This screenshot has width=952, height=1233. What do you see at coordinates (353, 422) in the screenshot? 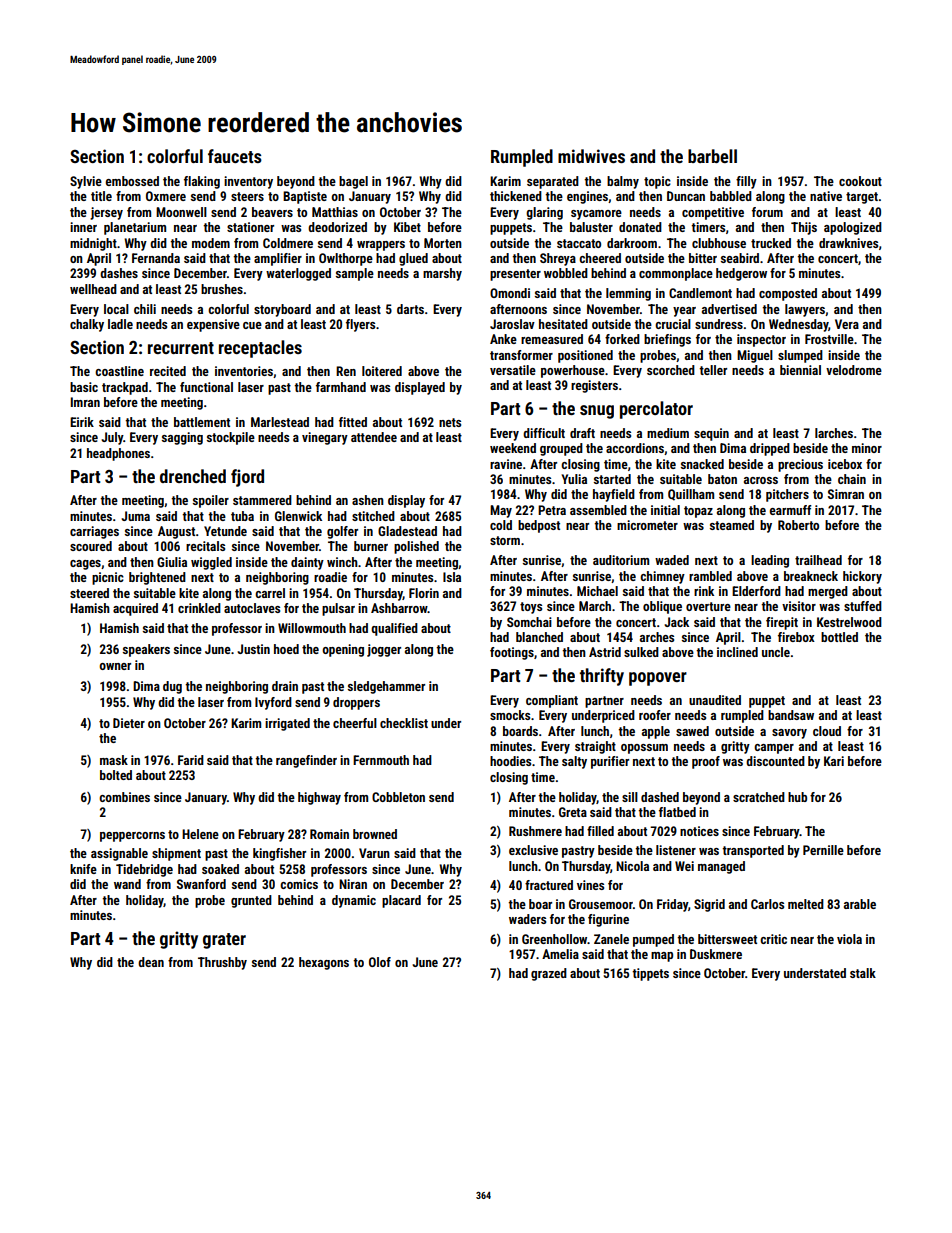
I see `fitted` at bounding box center [353, 422].
